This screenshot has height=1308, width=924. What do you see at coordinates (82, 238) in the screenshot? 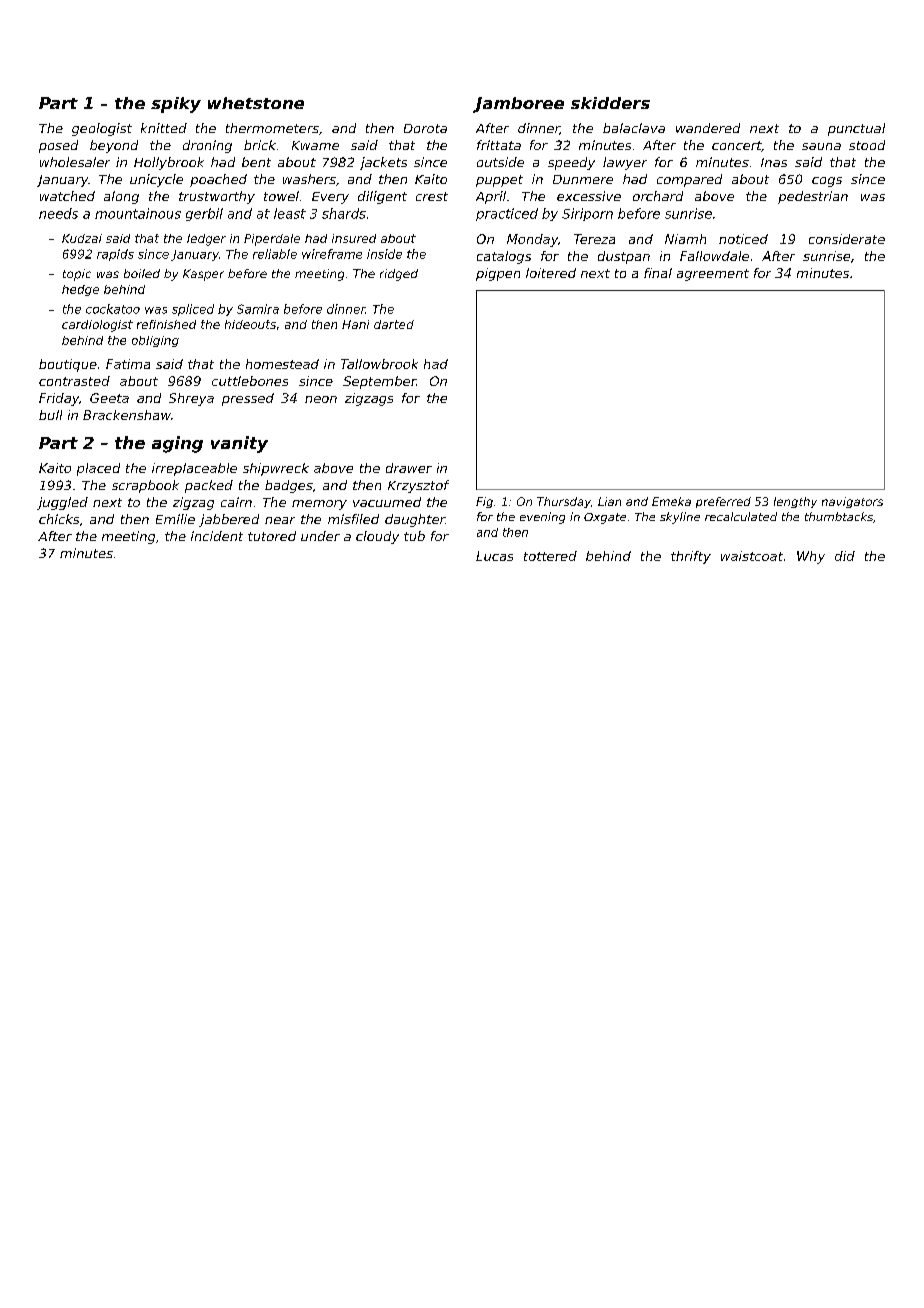
I see `Kudzai` at bounding box center [82, 238].
